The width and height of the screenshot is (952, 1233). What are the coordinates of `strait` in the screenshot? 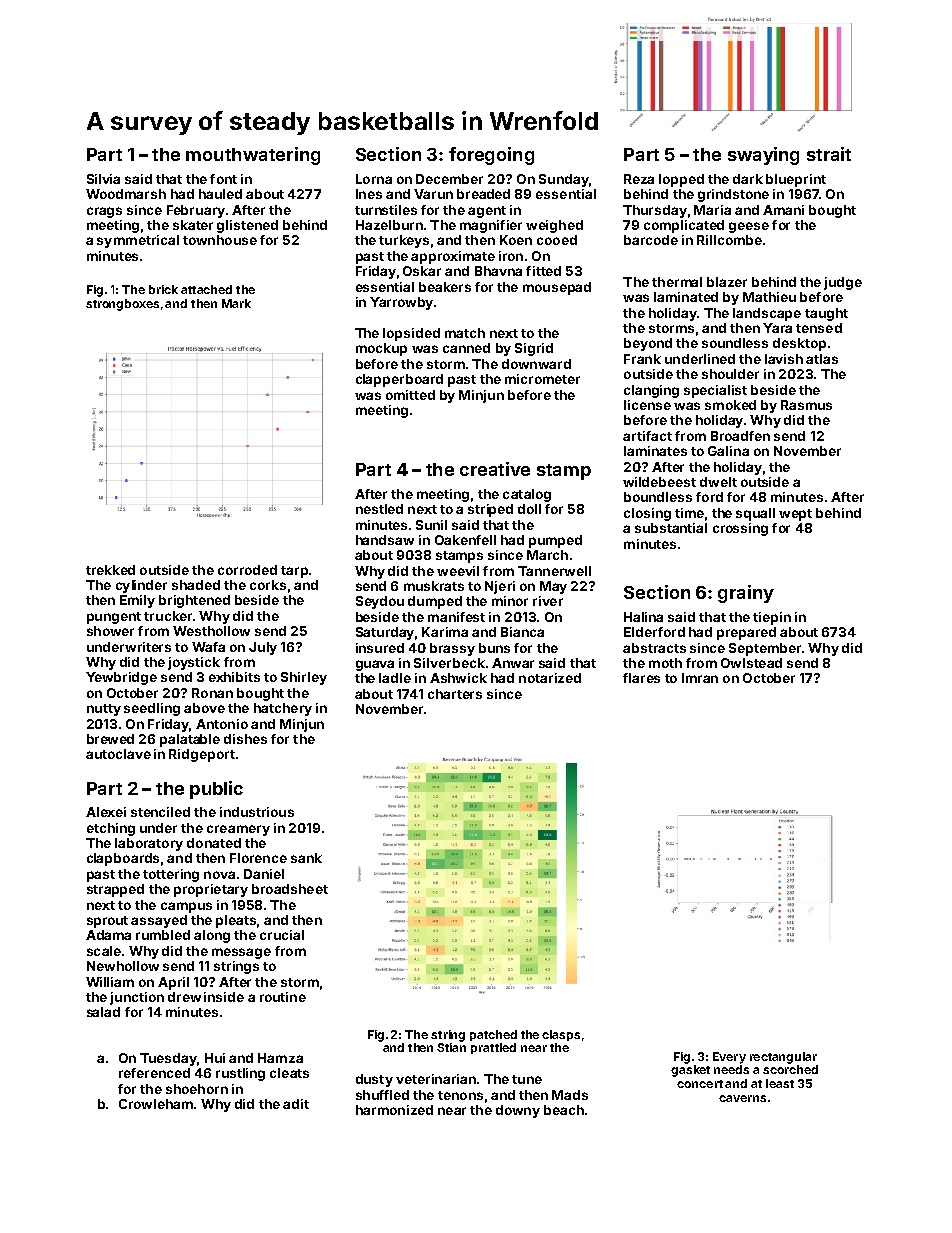 It's located at (829, 154).
